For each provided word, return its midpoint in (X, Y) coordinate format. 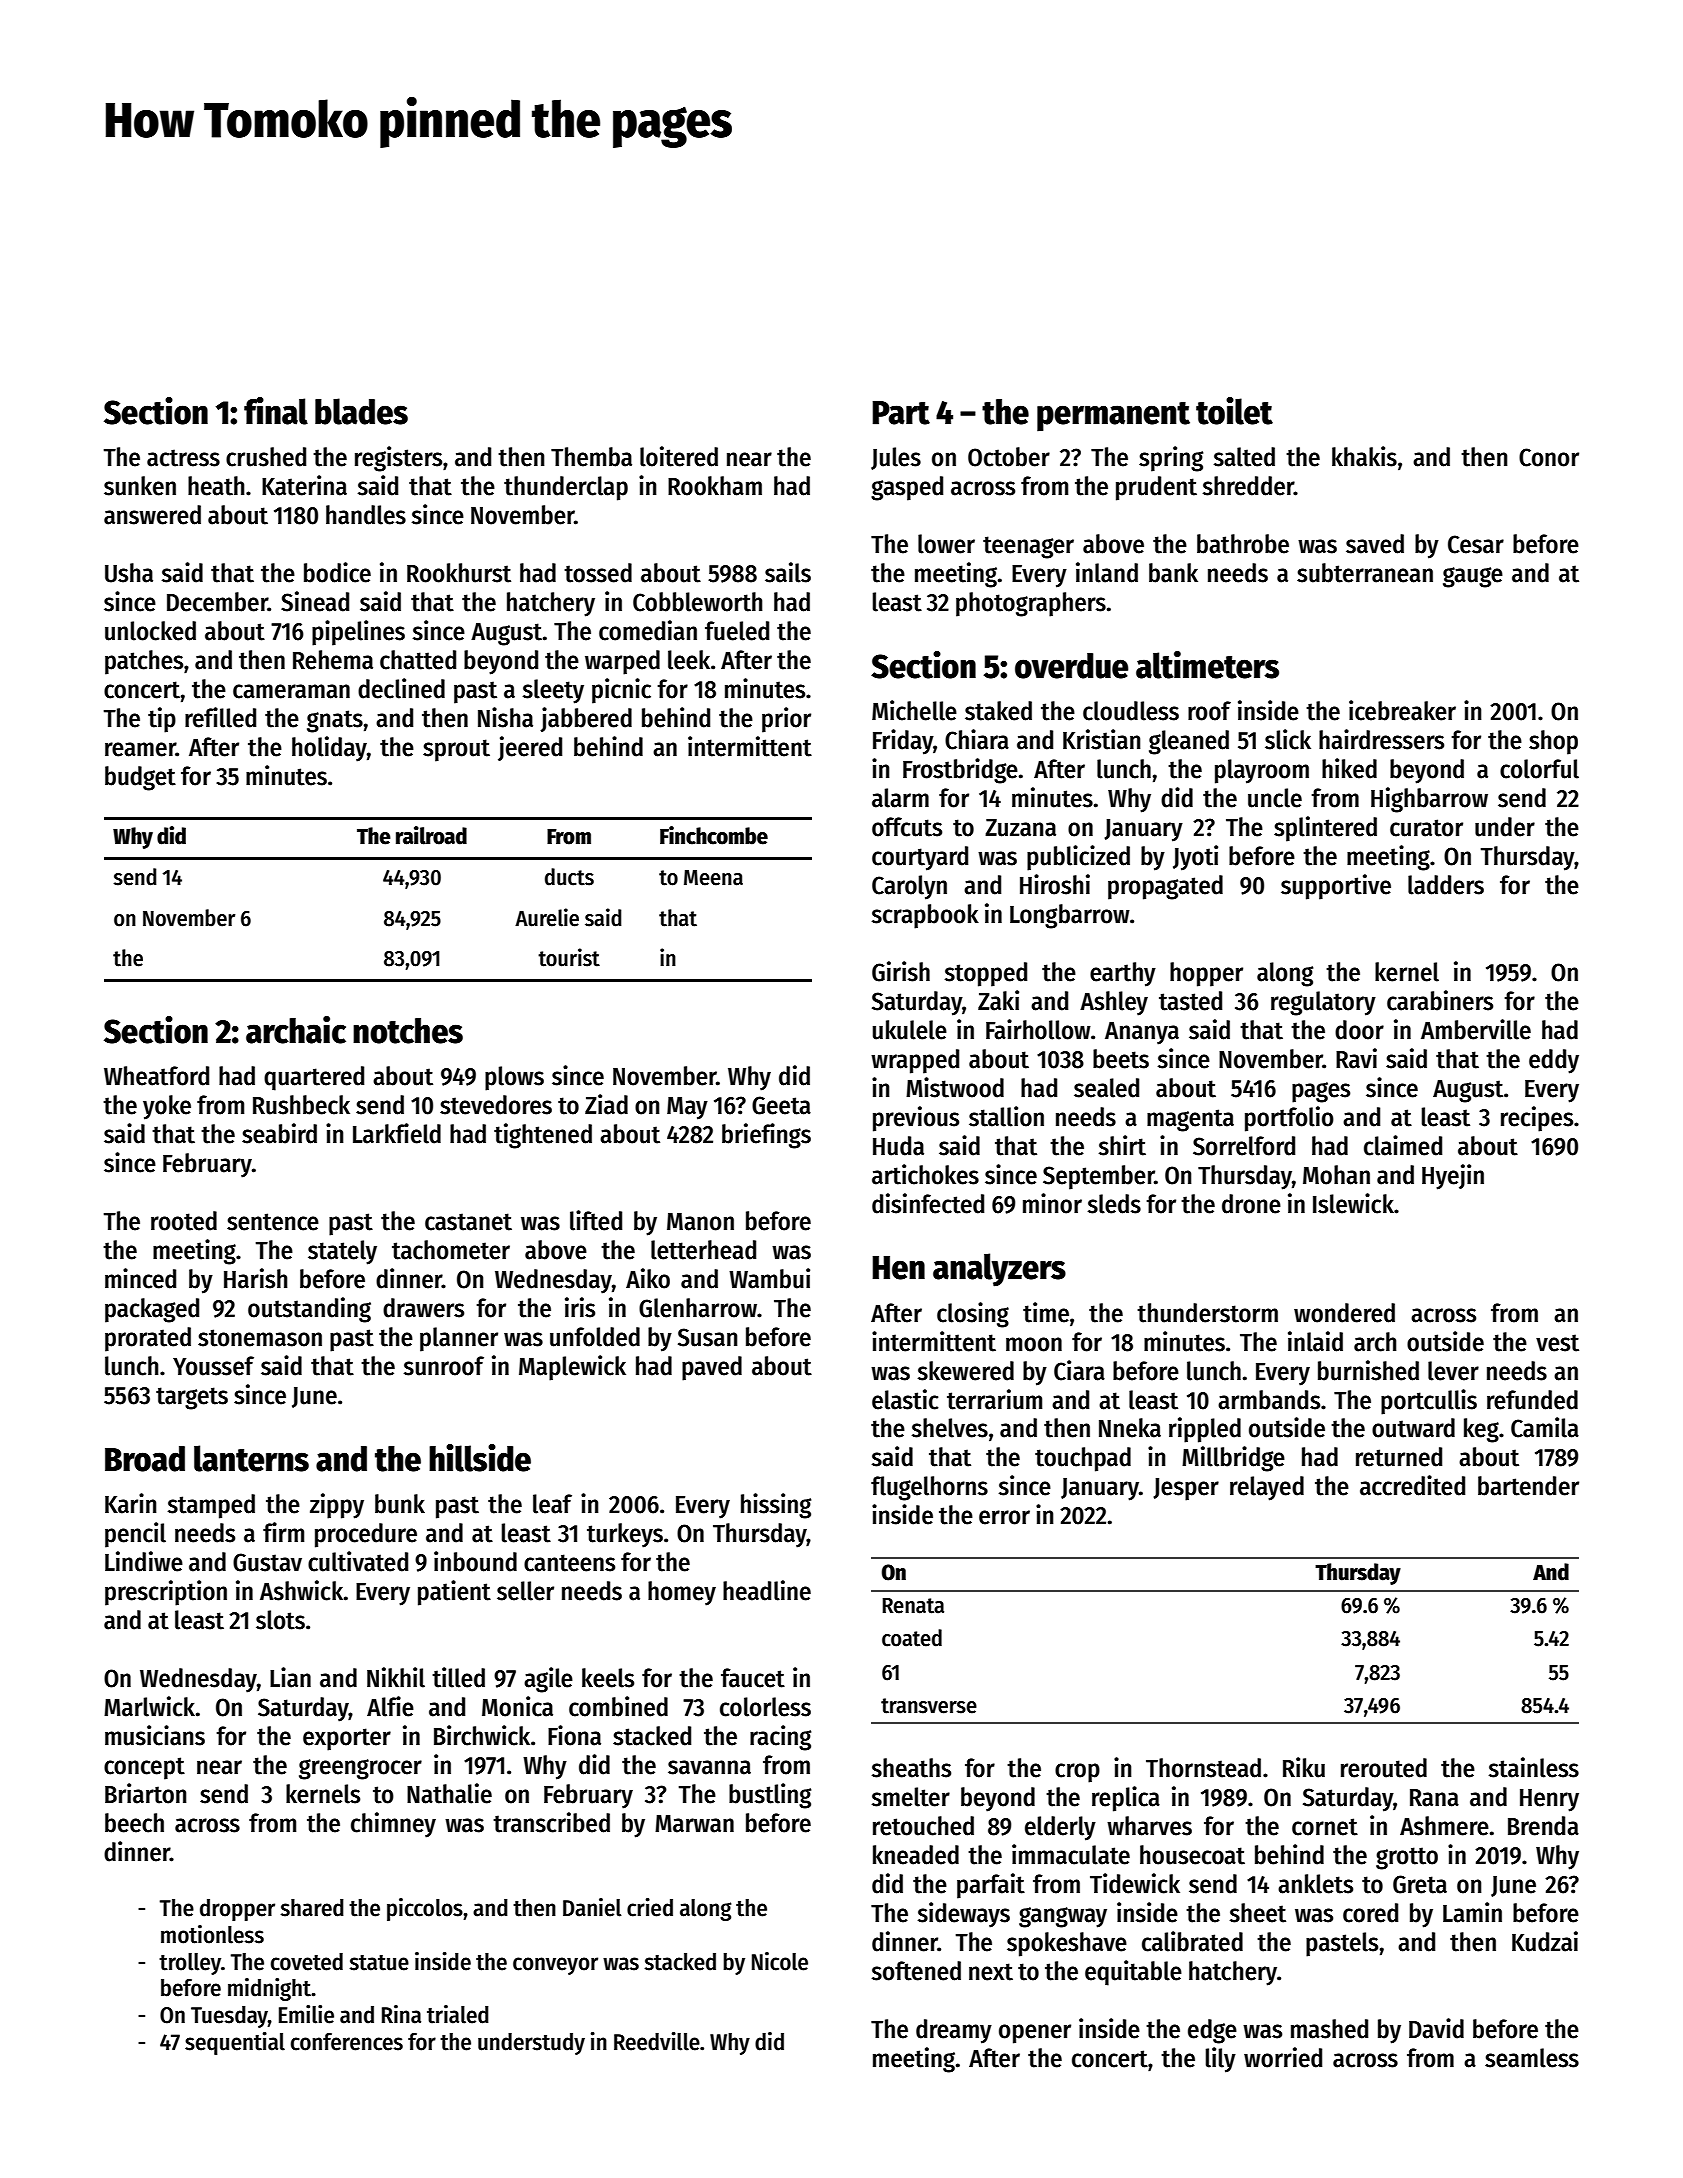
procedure (366, 1535)
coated (912, 1638)
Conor (1549, 457)
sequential (235, 2043)
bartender (1528, 1486)
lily (1220, 2060)
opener (1035, 2034)
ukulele (910, 1030)
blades (361, 411)
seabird (279, 1133)
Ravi (1356, 1058)
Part (901, 413)
